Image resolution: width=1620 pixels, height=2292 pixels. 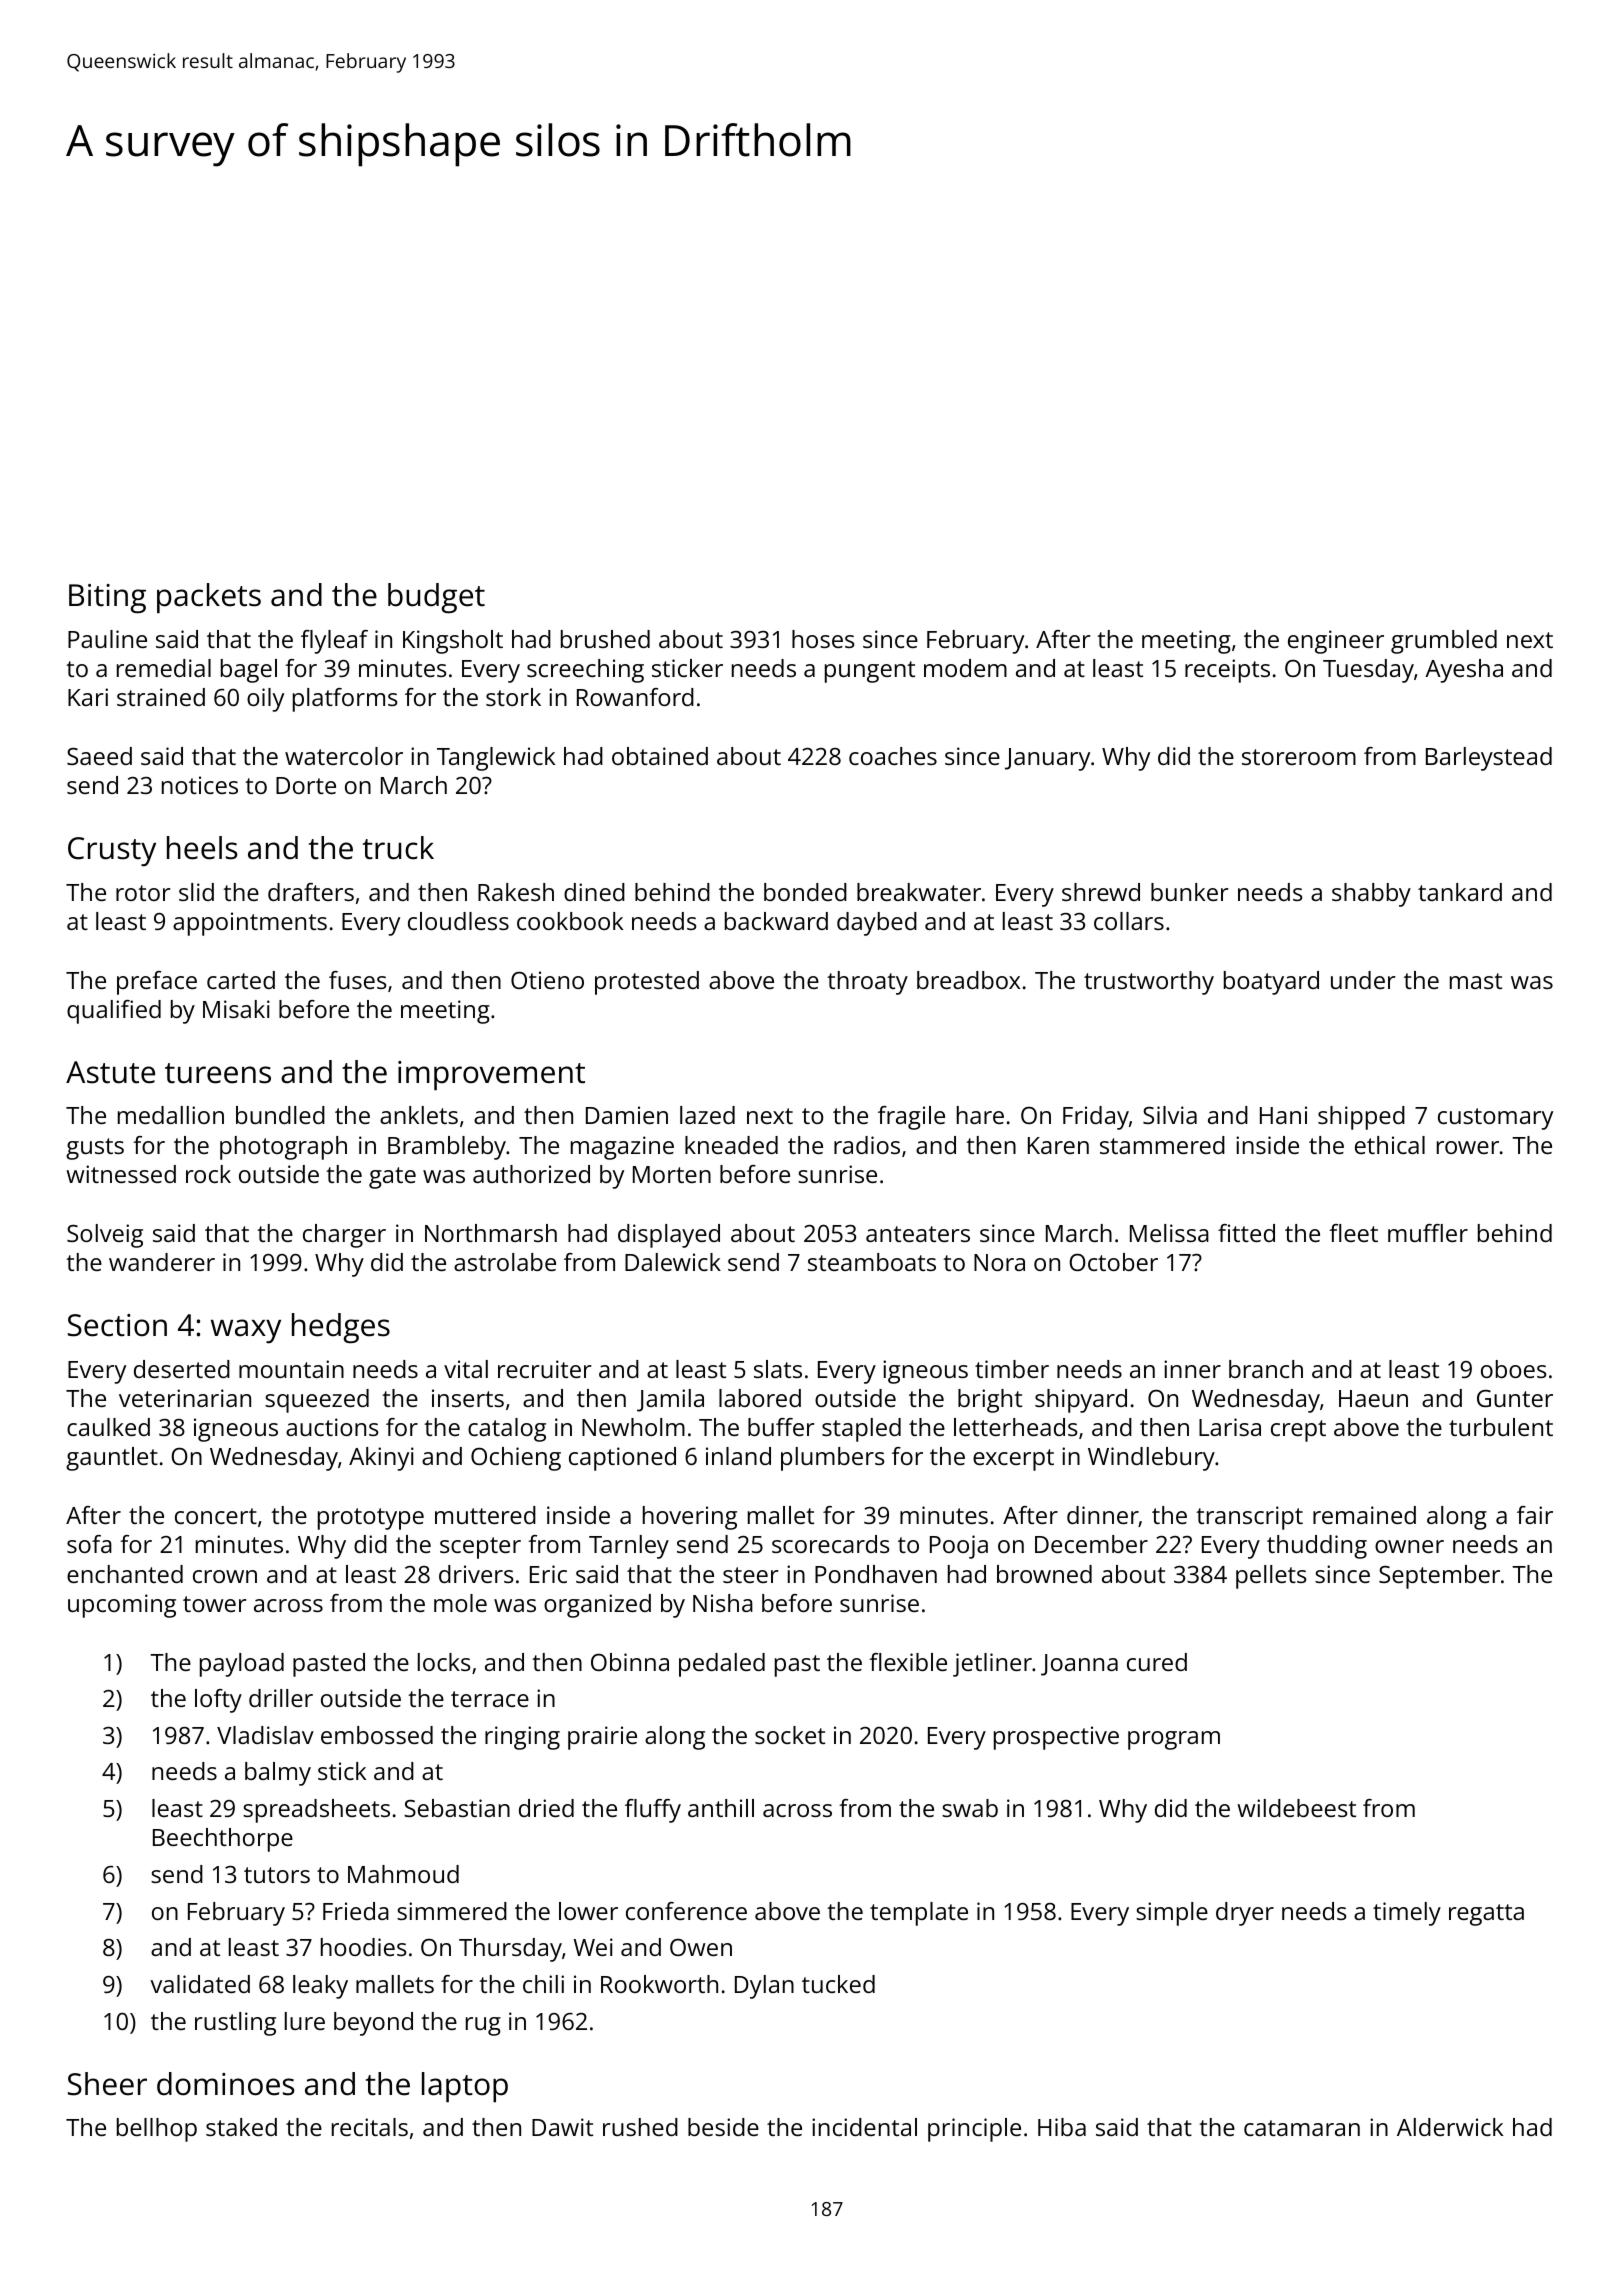 What do you see at coordinates (1246, 1233) in the document?
I see `fitted` at bounding box center [1246, 1233].
